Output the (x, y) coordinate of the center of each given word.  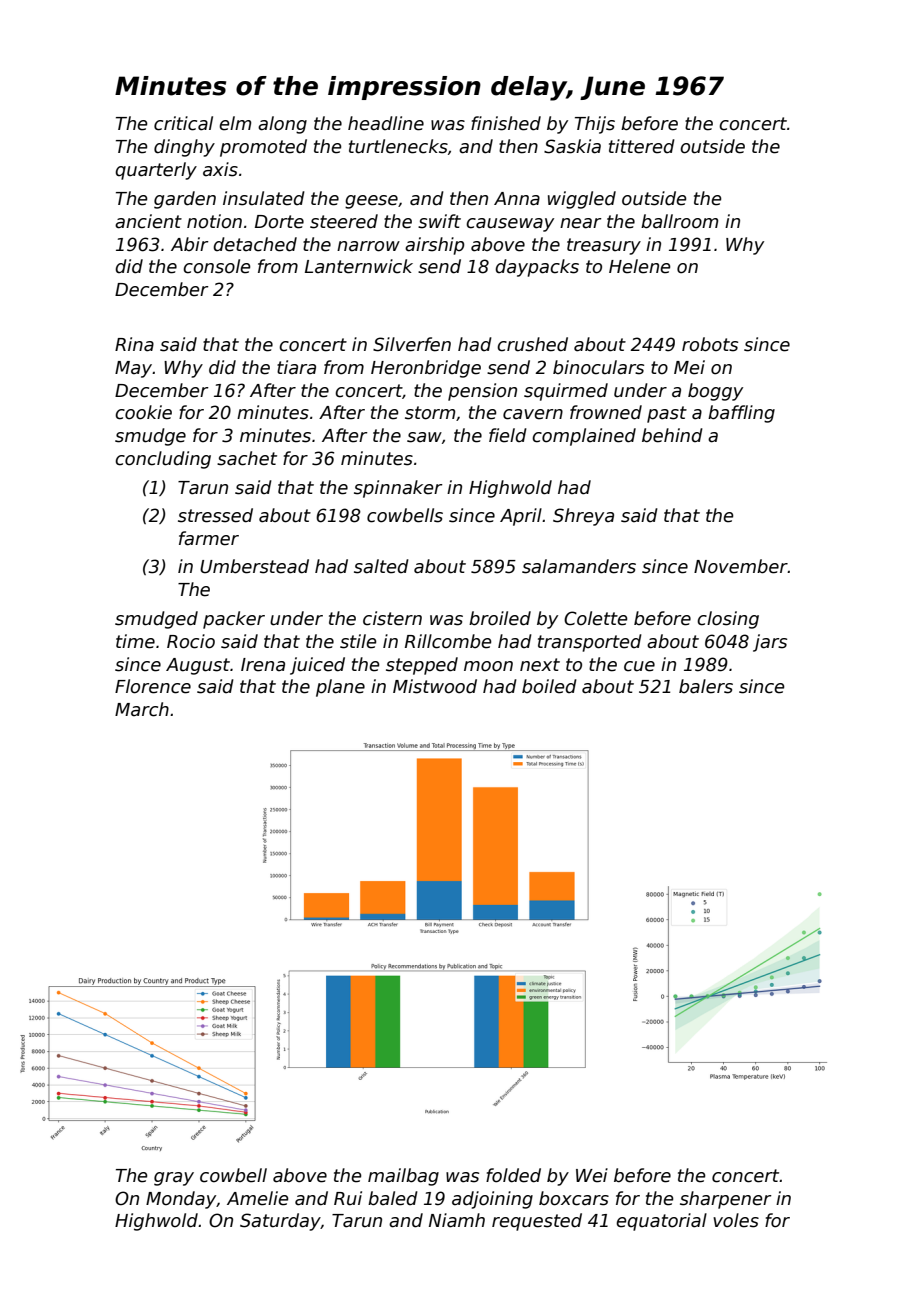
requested (537, 1222)
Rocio (191, 641)
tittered (642, 146)
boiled (549, 686)
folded (513, 1175)
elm (235, 123)
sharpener (726, 1200)
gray (174, 1179)
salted (381, 566)
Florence (153, 686)
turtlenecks (398, 146)
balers (706, 686)
